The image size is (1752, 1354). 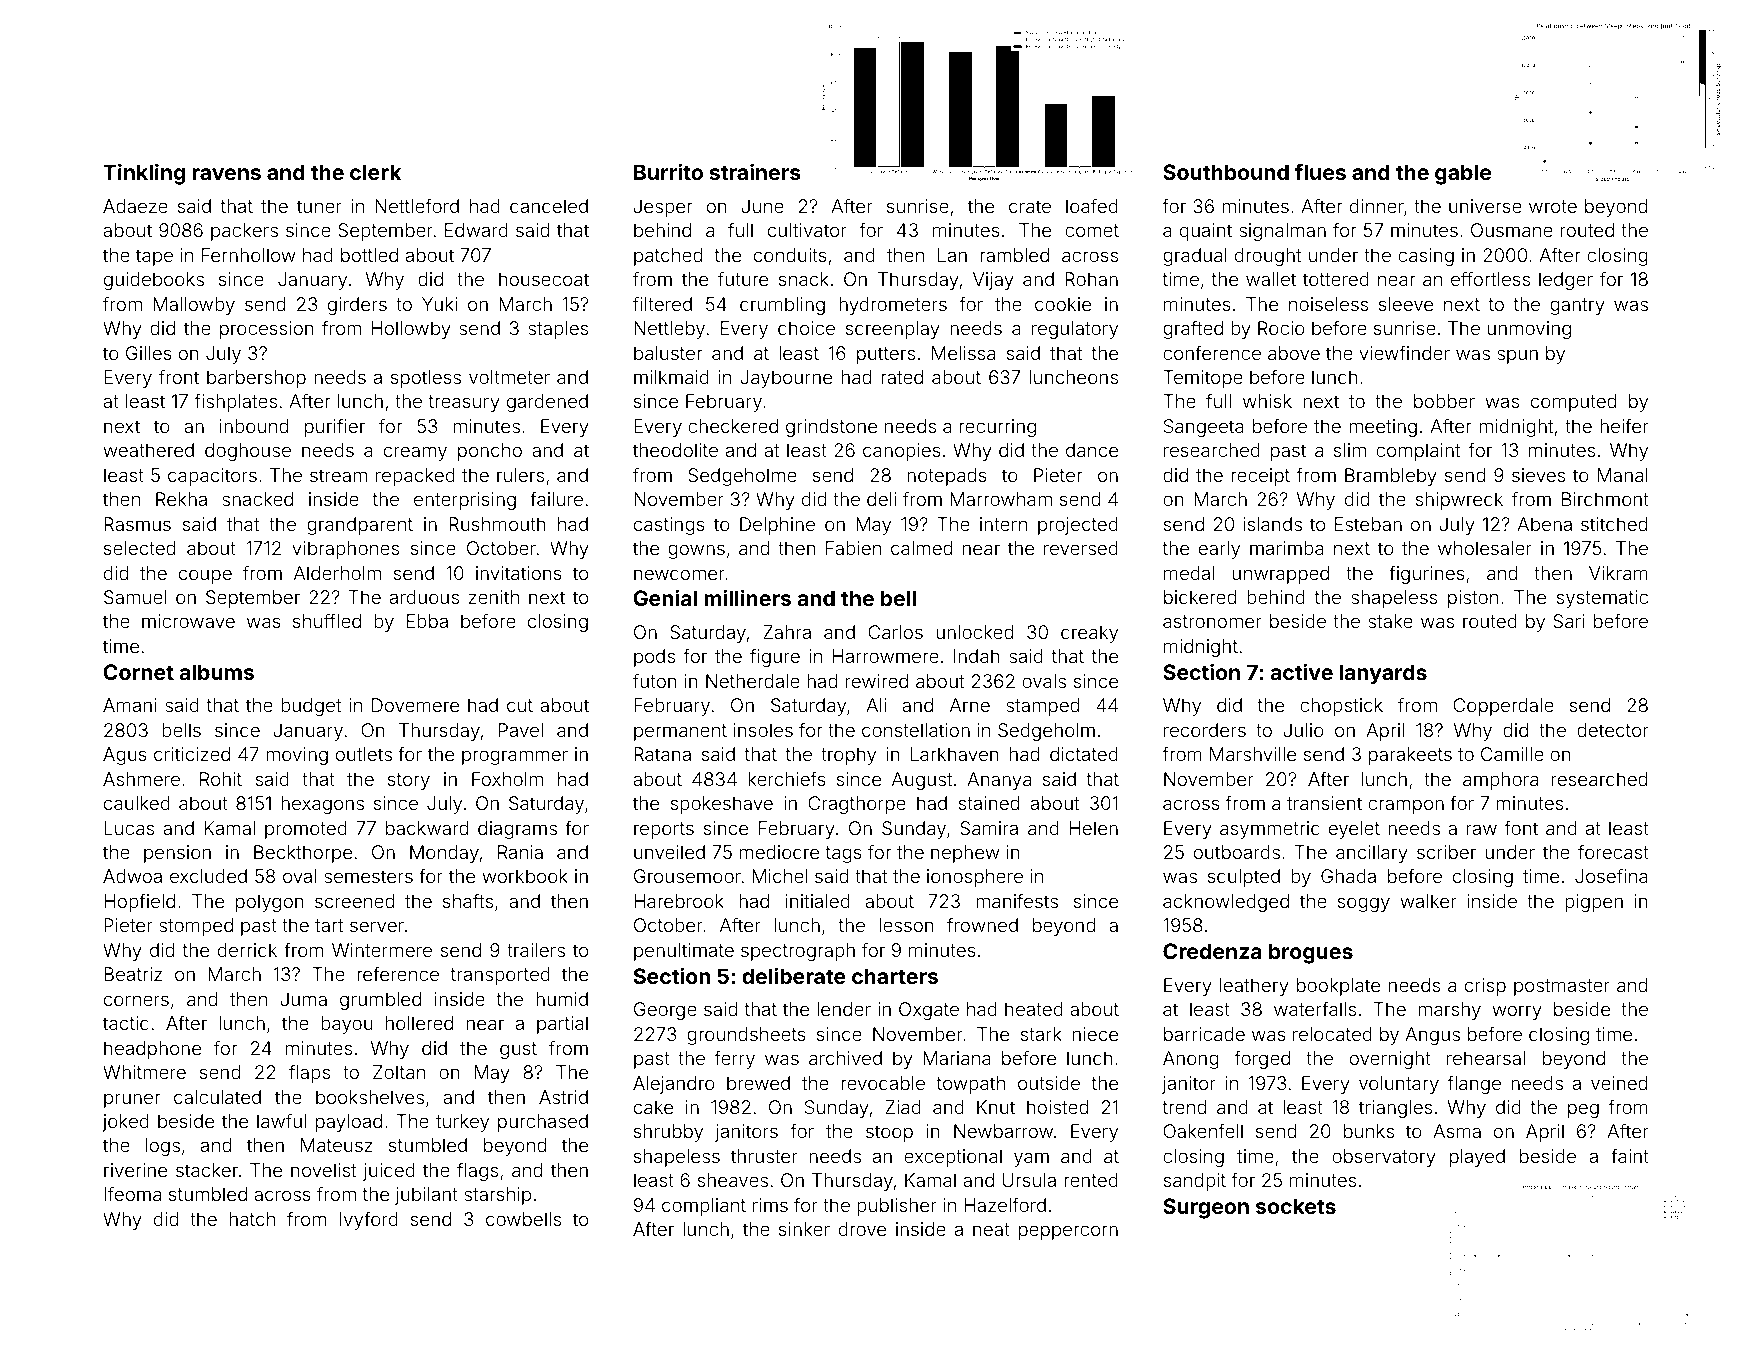 I want to click on Juma, so click(x=304, y=999).
